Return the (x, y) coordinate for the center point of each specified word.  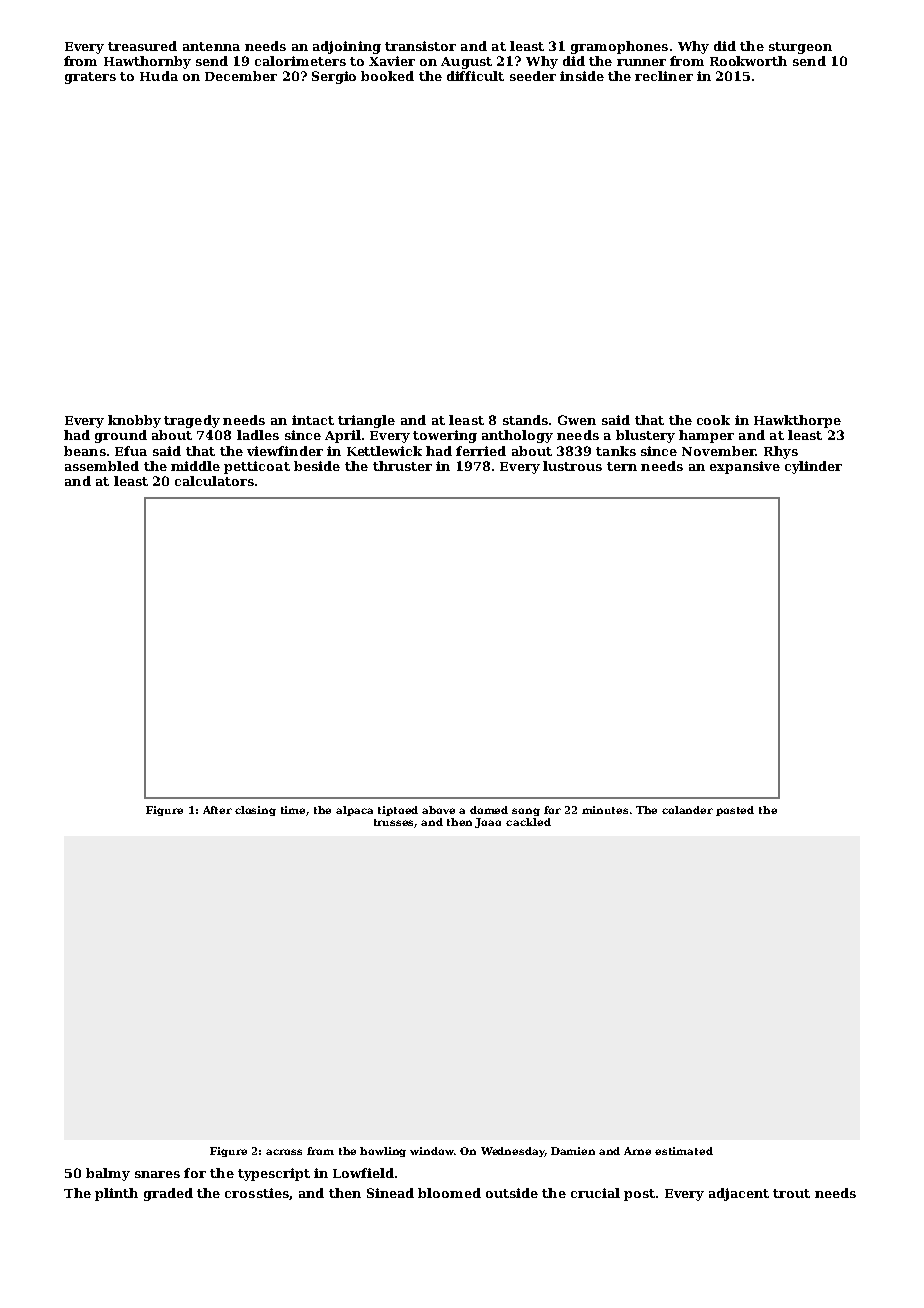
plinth (116, 1194)
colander (687, 810)
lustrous (572, 466)
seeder (533, 76)
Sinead (390, 1193)
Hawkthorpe (797, 421)
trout (791, 1193)
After (217, 810)
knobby (134, 421)
